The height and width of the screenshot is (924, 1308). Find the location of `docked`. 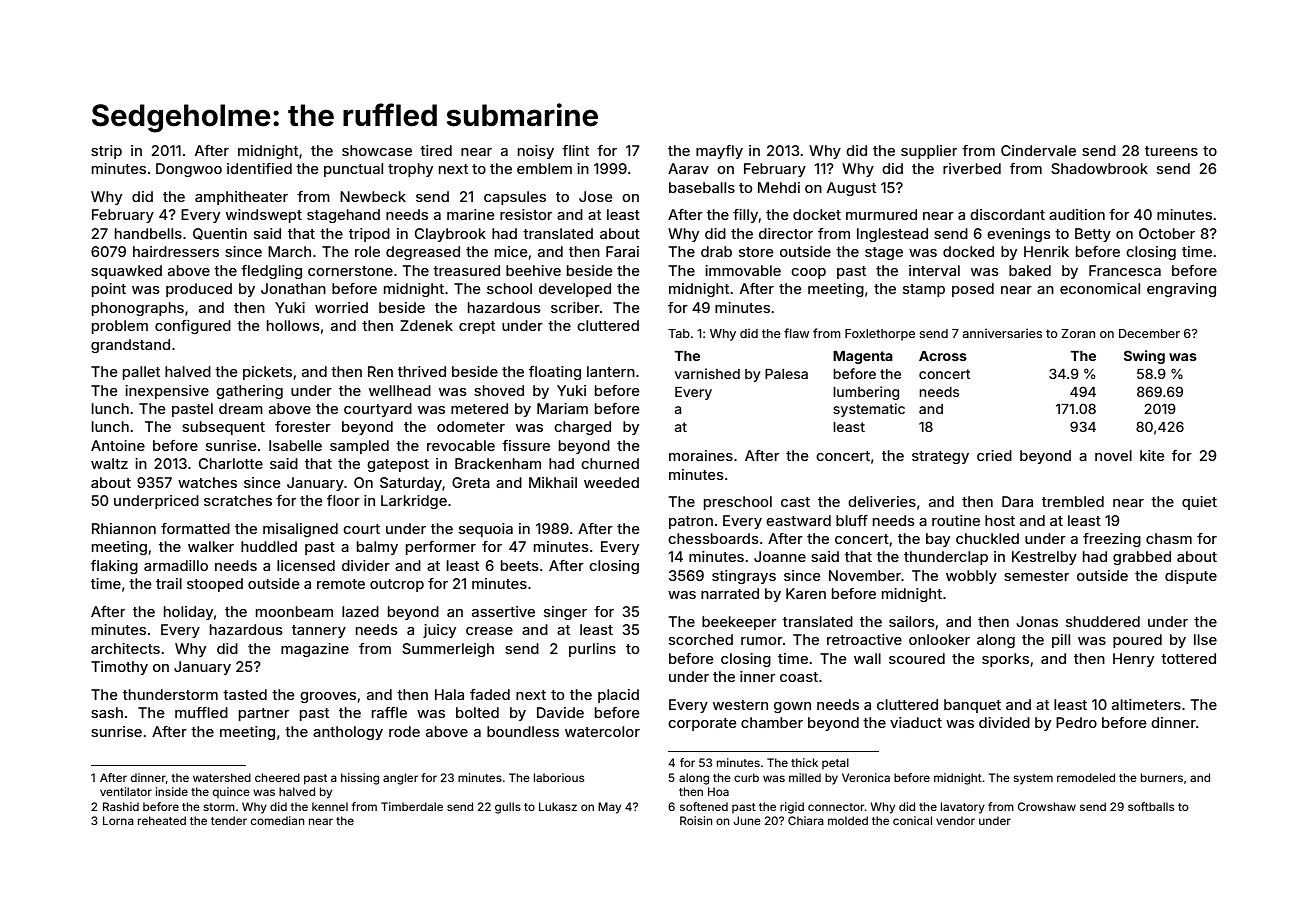

docked is located at coordinates (968, 251).
